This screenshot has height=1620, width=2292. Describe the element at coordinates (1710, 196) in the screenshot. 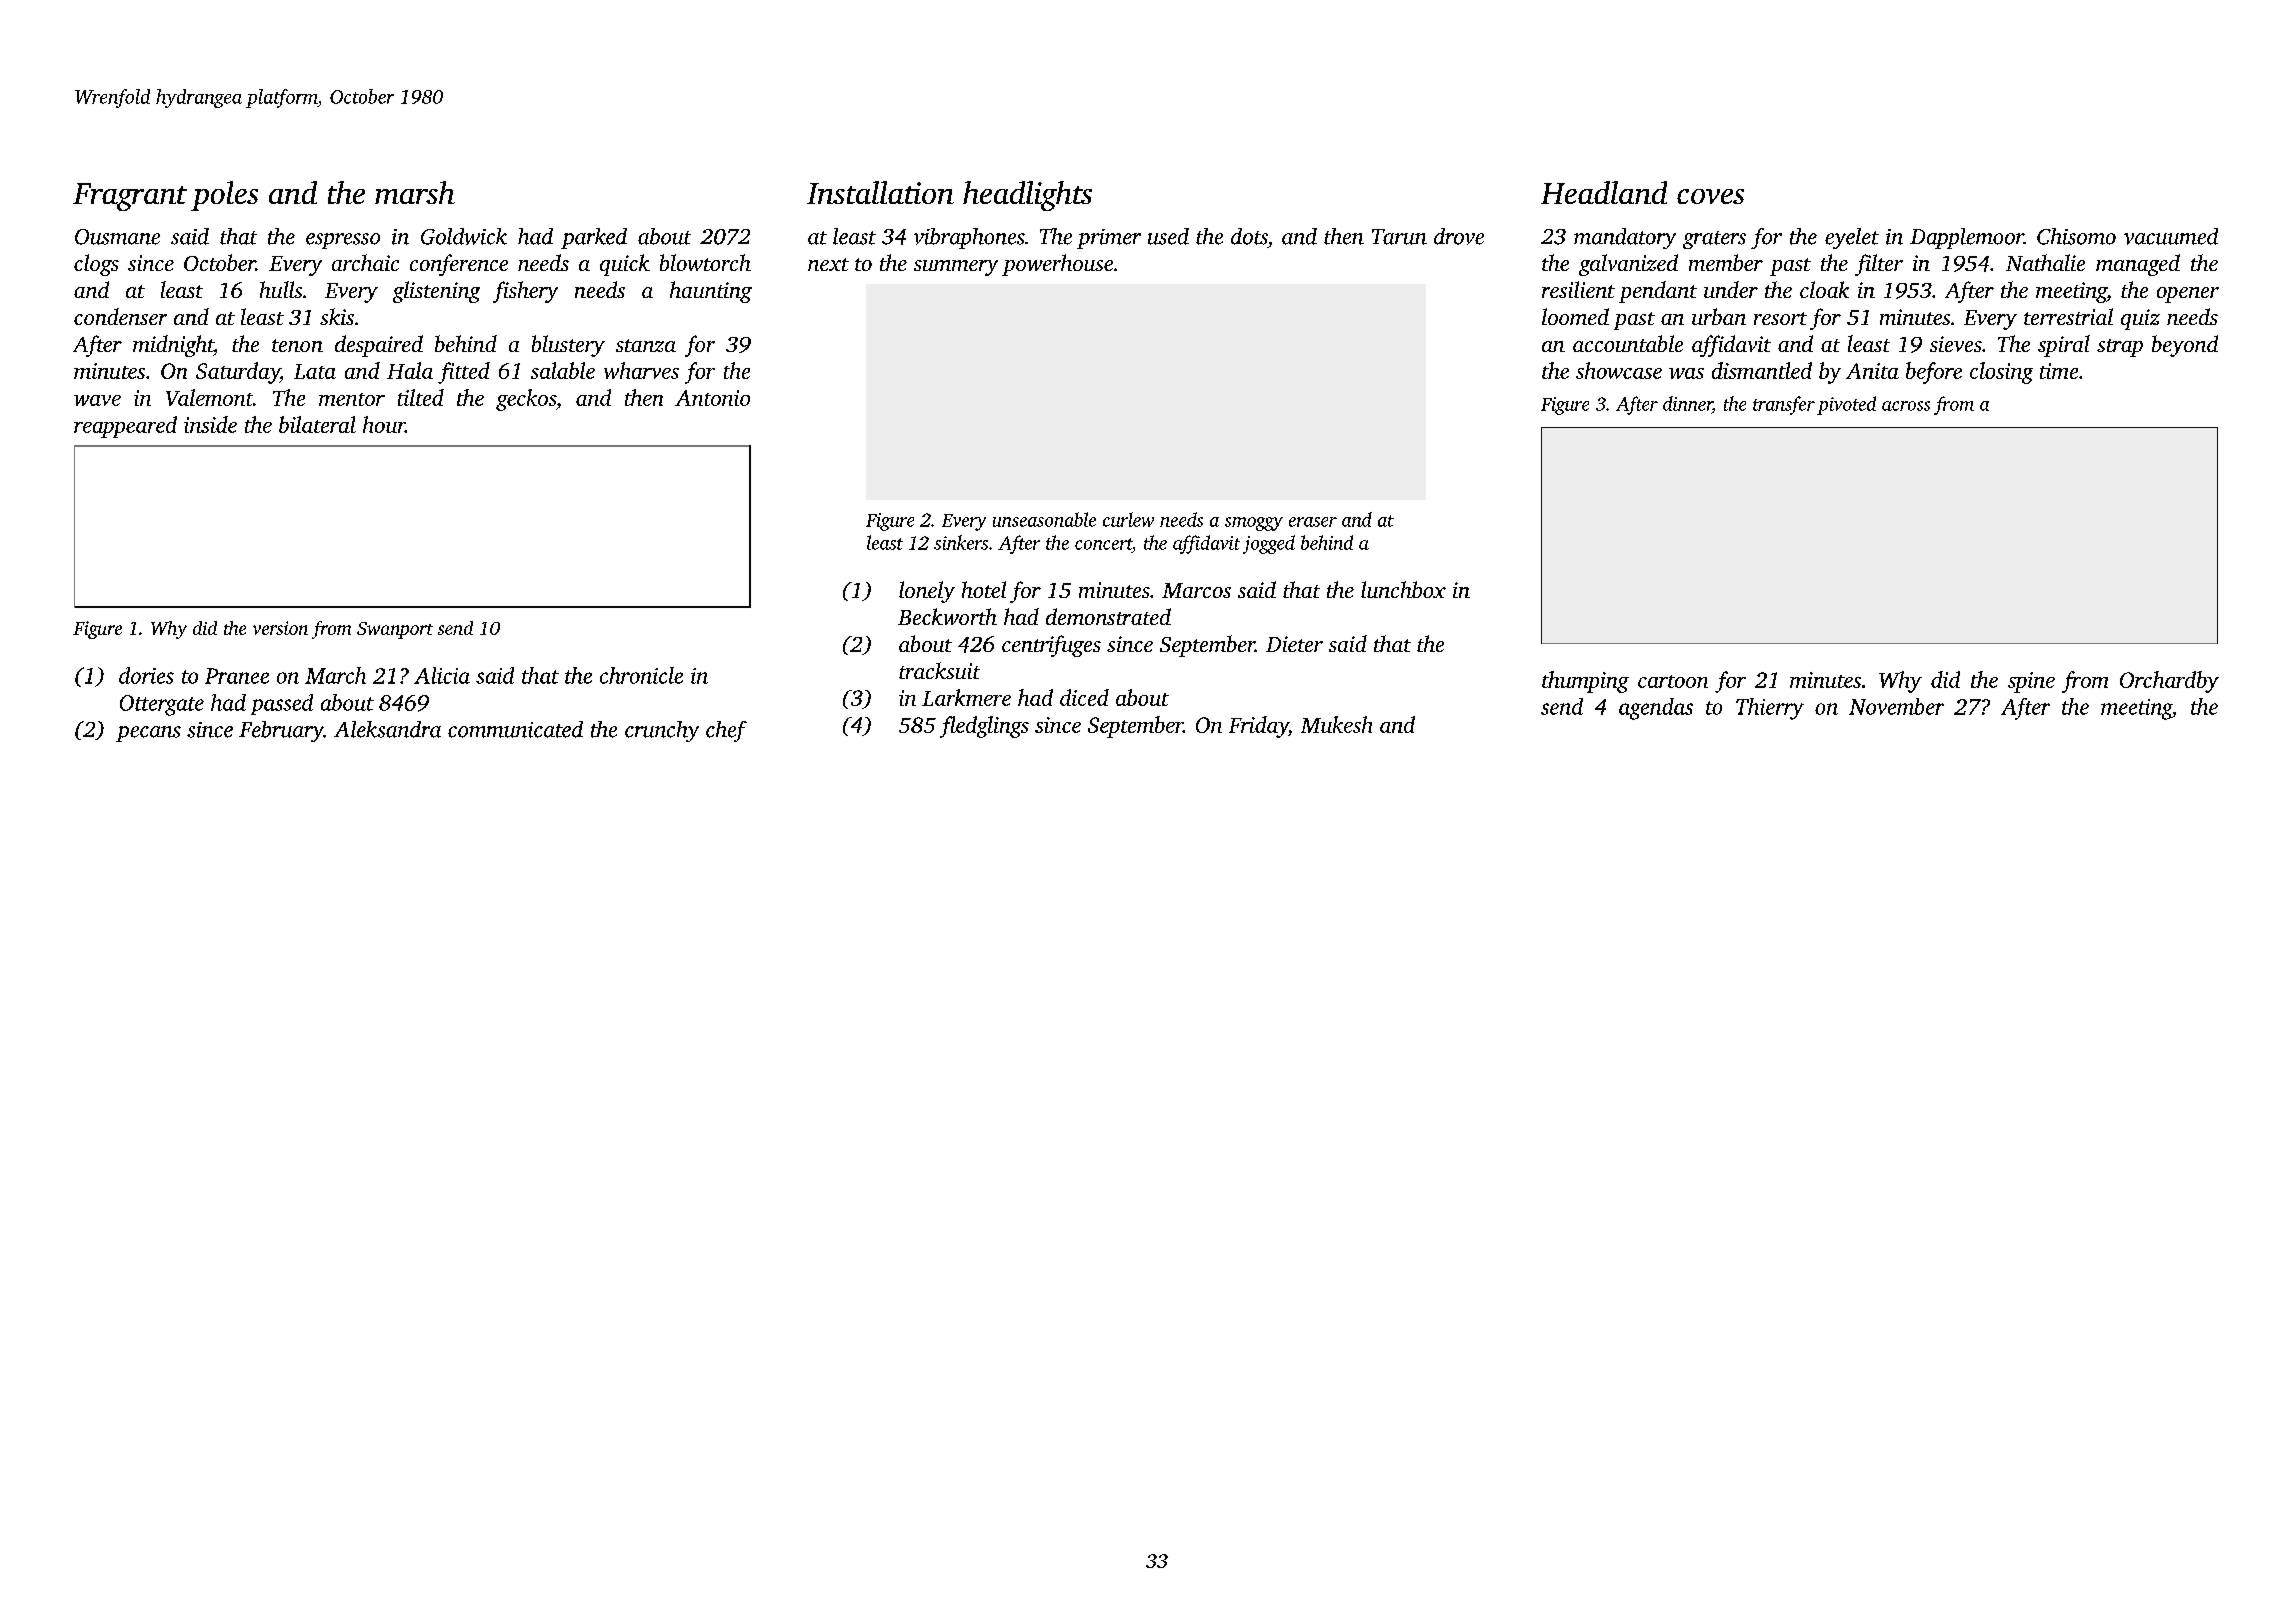

I see `coves` at that location.
